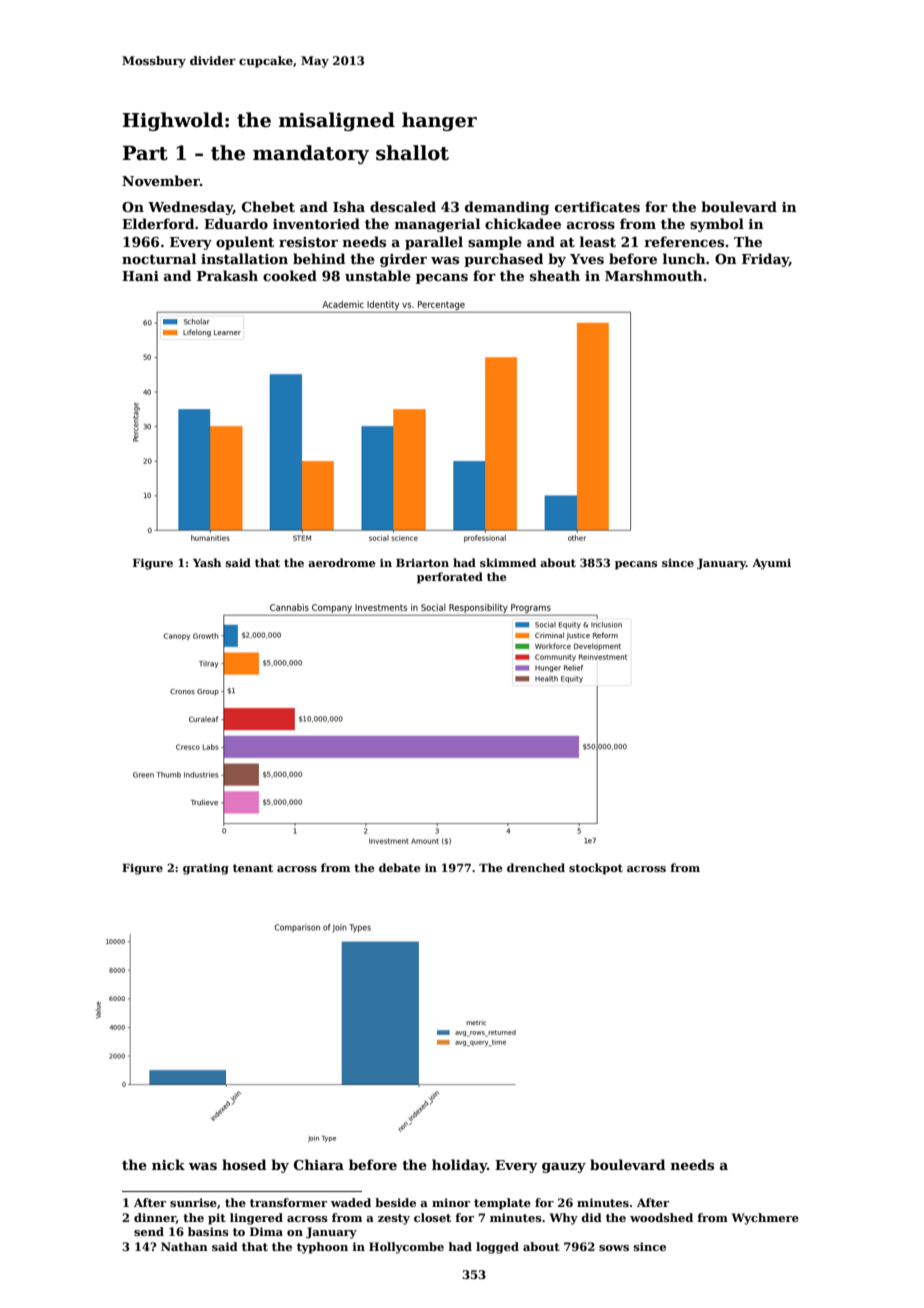 The image size is (924, 1308). Describe the element at coordinates (378, 275) in the document. I see `unstable` at that location.
